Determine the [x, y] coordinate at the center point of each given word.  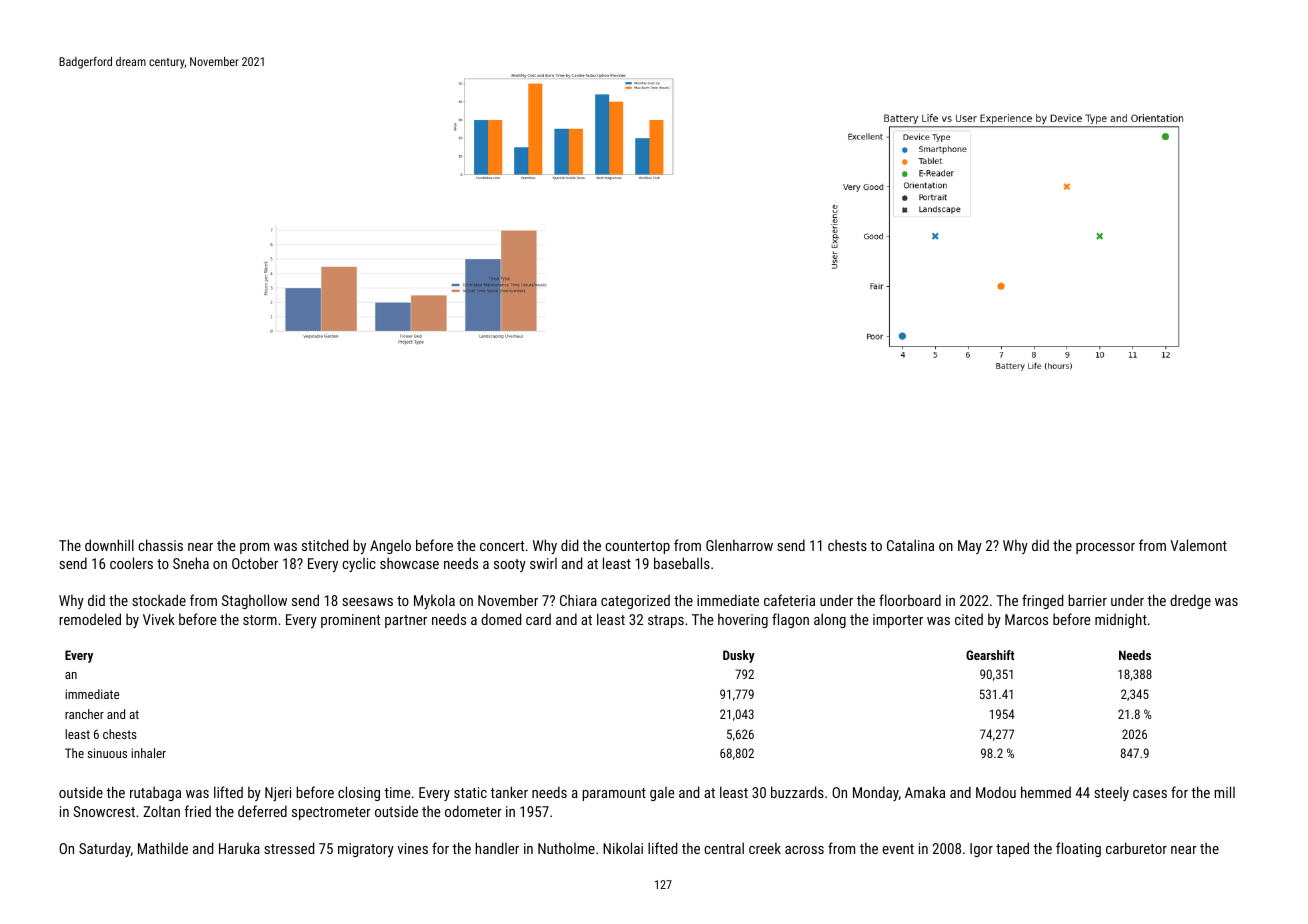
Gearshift [990, 655]
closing [359, 793]
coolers [131, 563]
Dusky [739, 656]
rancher [84, 714]
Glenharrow [739, 545]
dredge [1190, 601]
